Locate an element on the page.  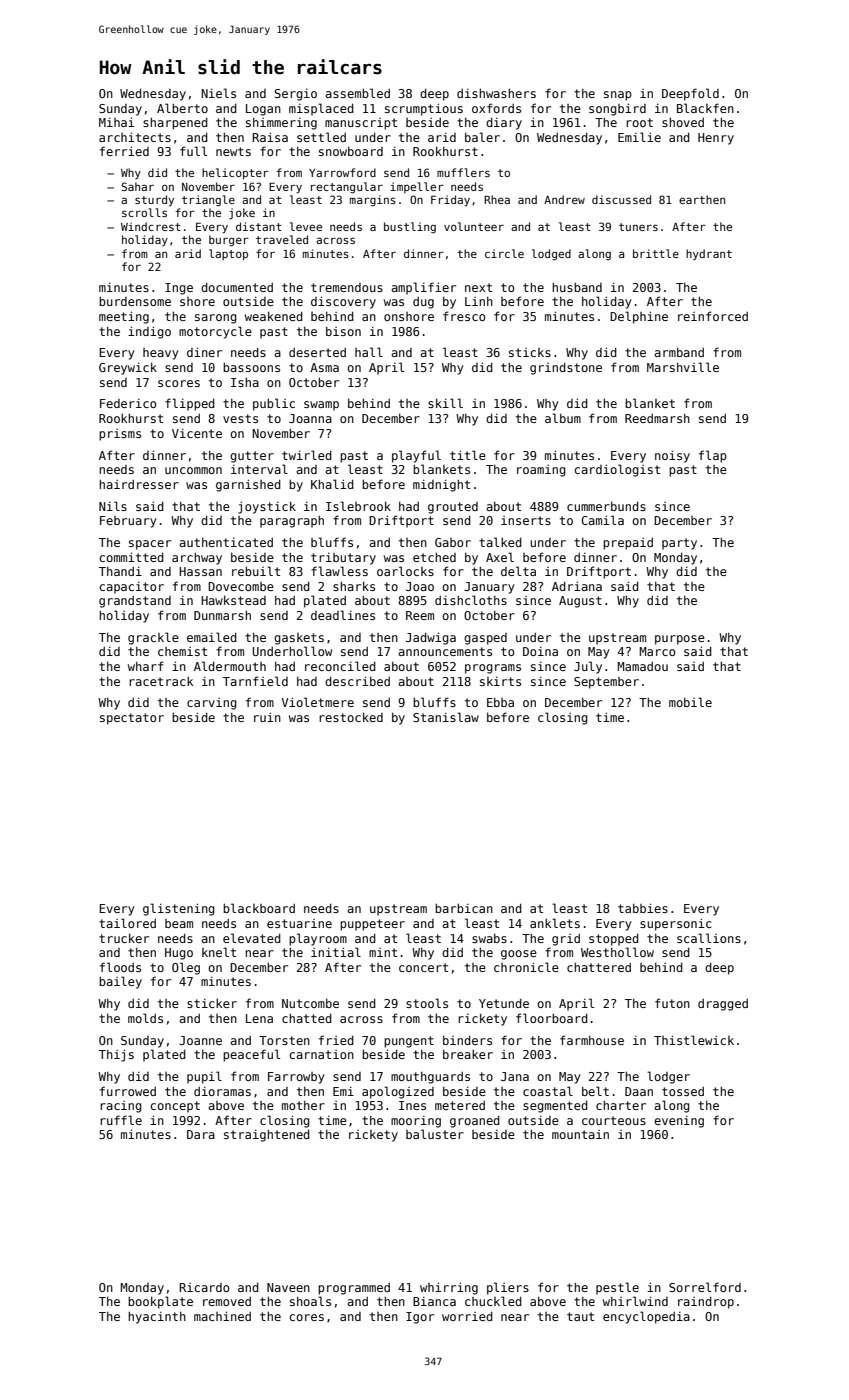
Violetmere is located at coordinates (317, 702).
